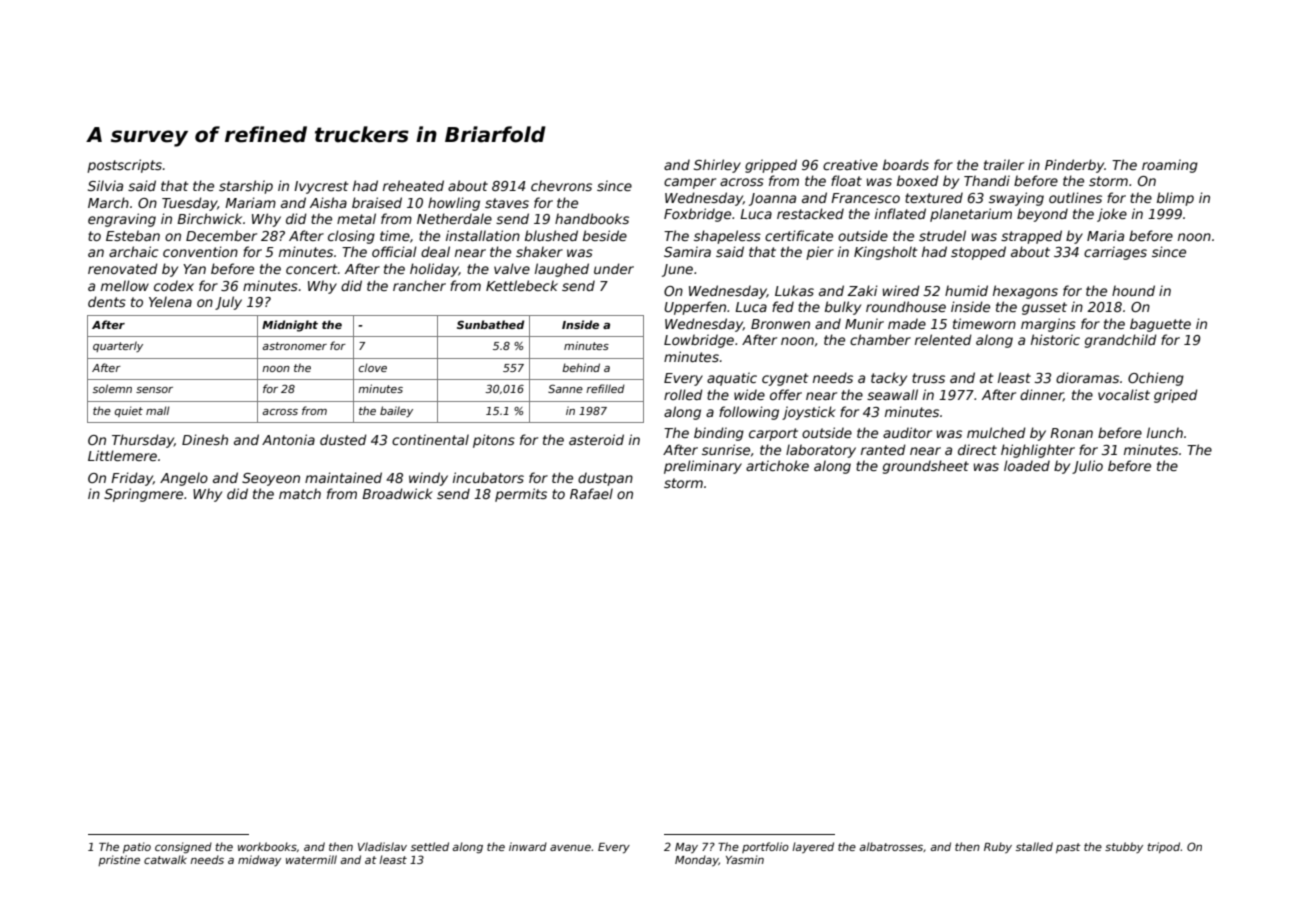  What do you see at coordinates (794, 290) in the page?
I see `Lukas` at bounding box center [794, 290].
